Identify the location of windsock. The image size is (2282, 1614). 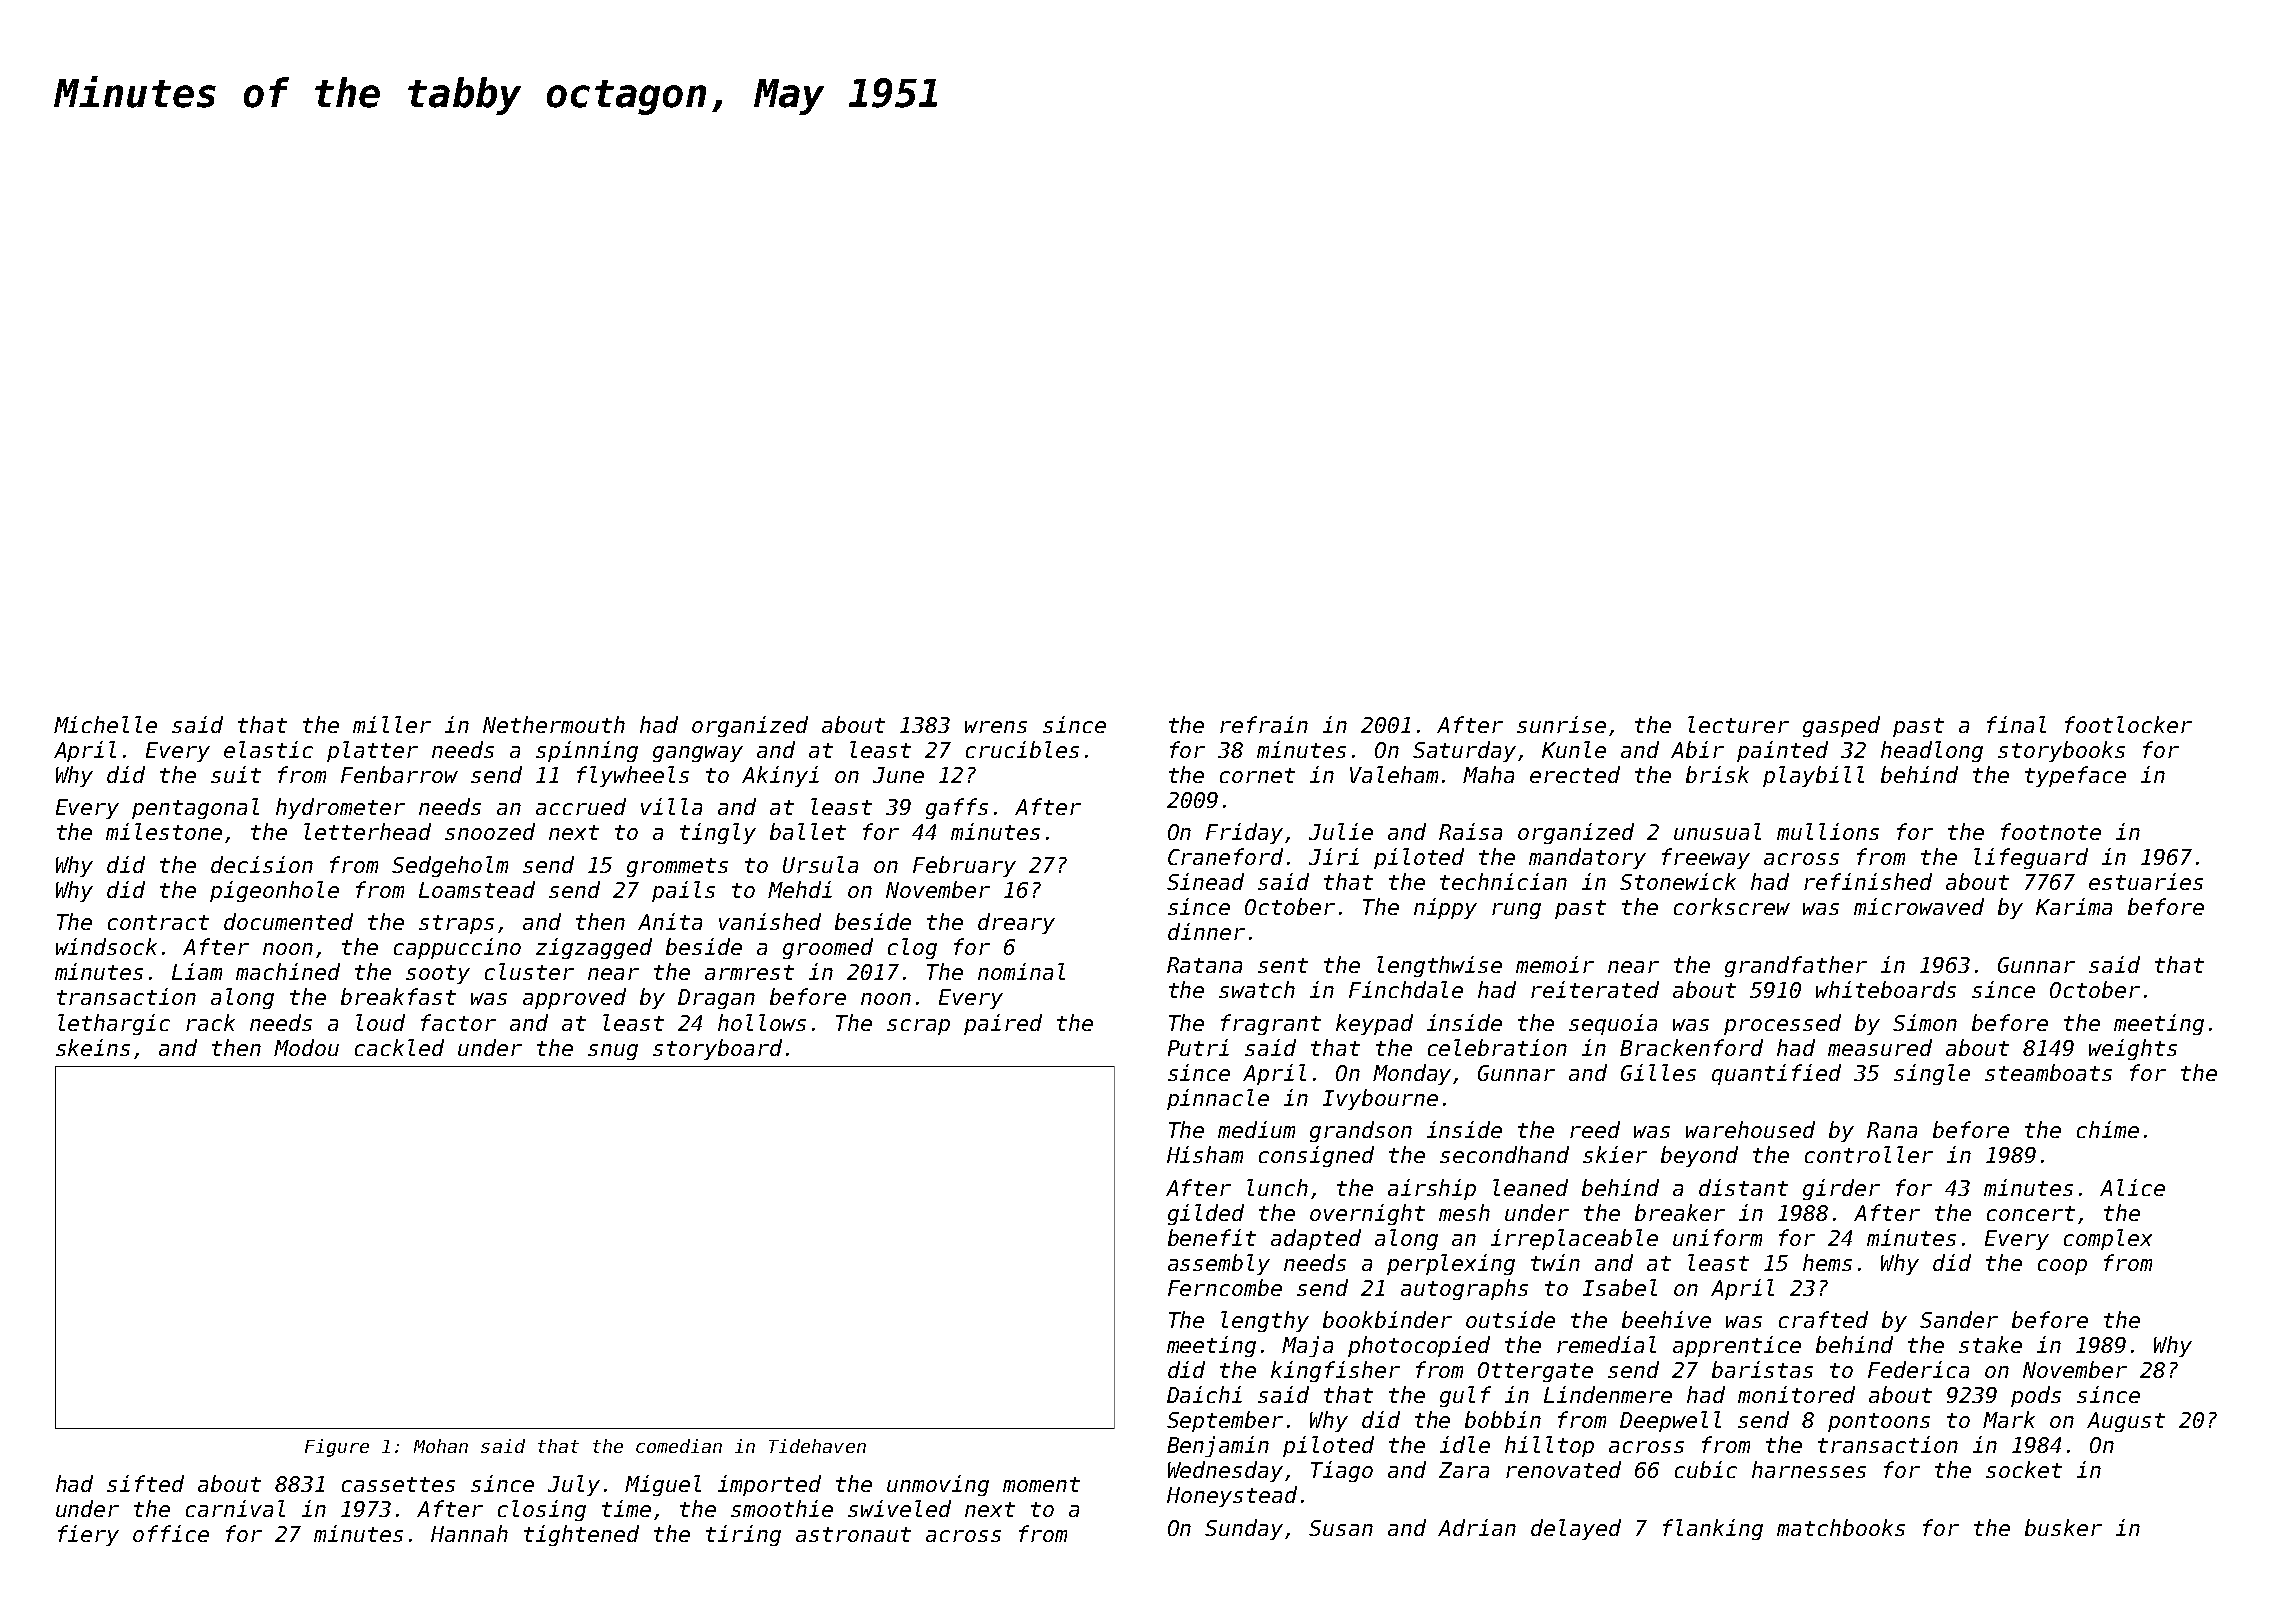
(106, 946).
